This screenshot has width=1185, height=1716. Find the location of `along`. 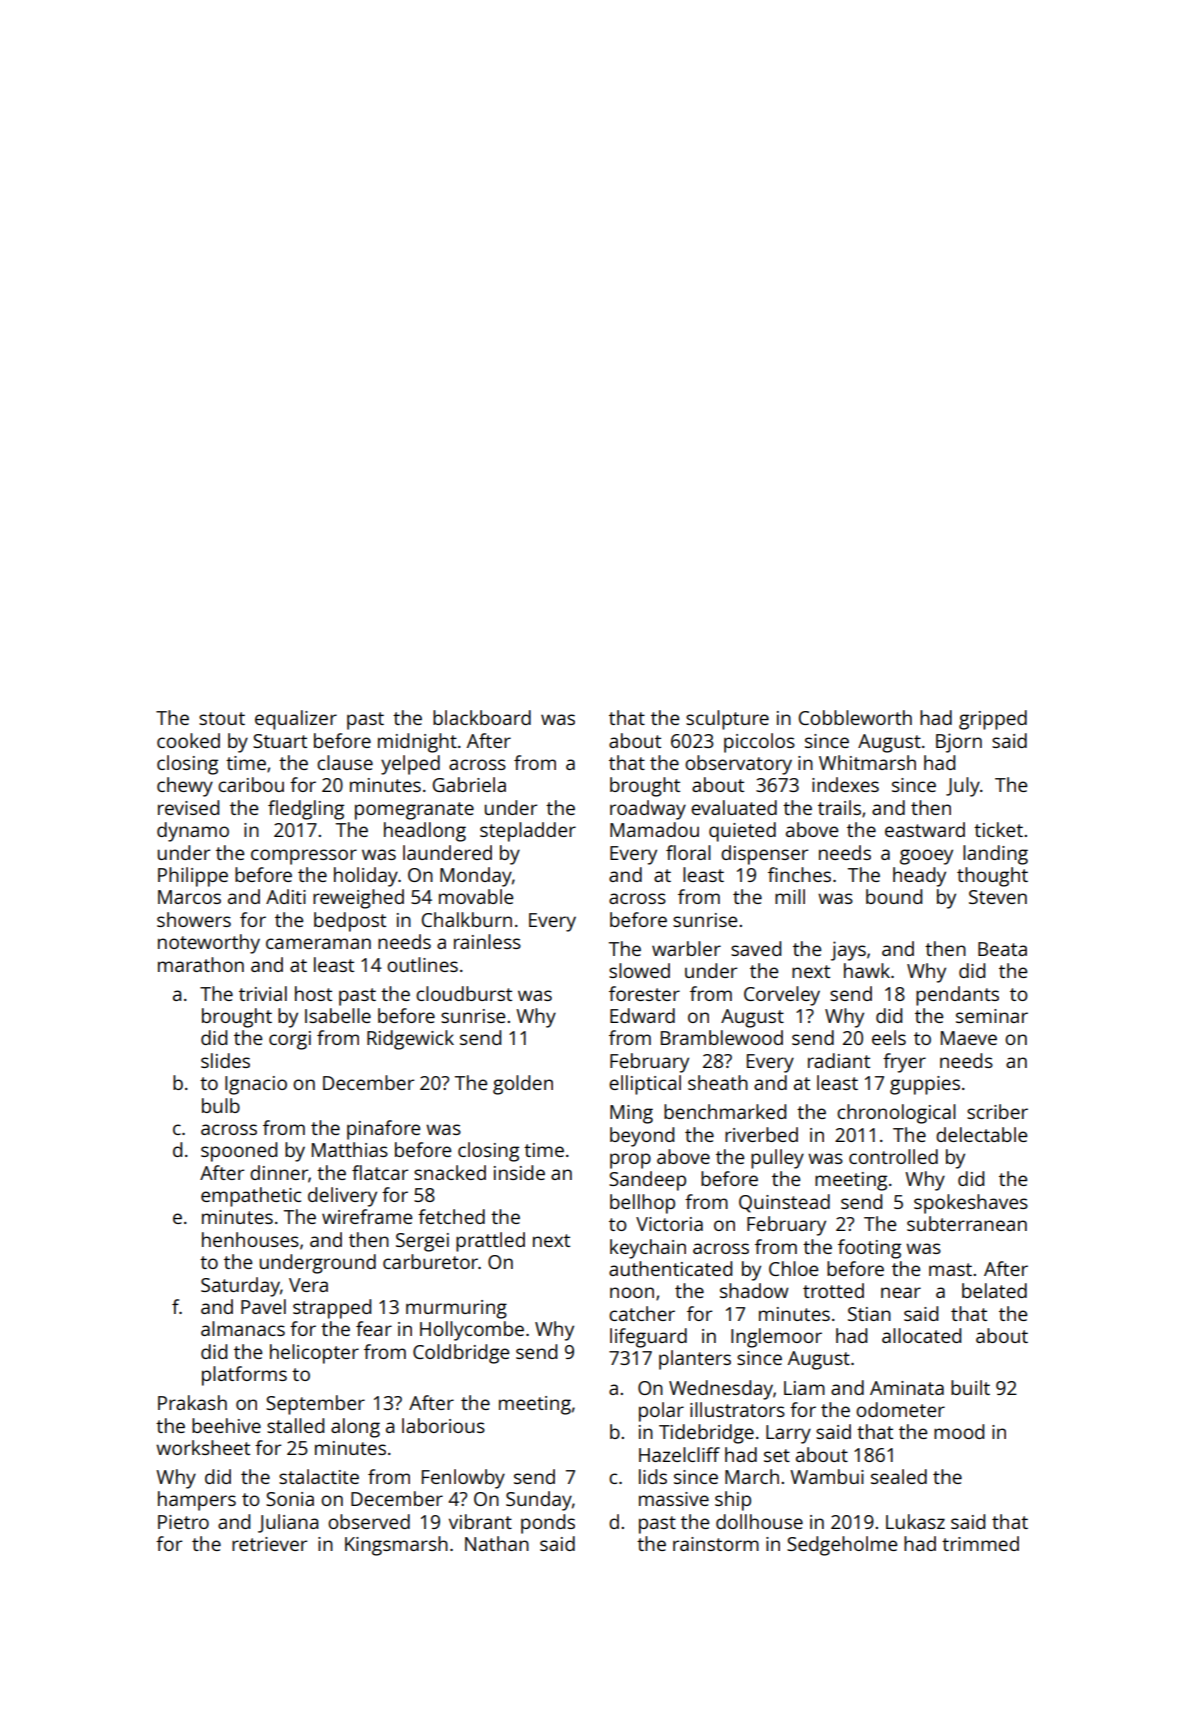

along is located at coordinates (355, 1428).
